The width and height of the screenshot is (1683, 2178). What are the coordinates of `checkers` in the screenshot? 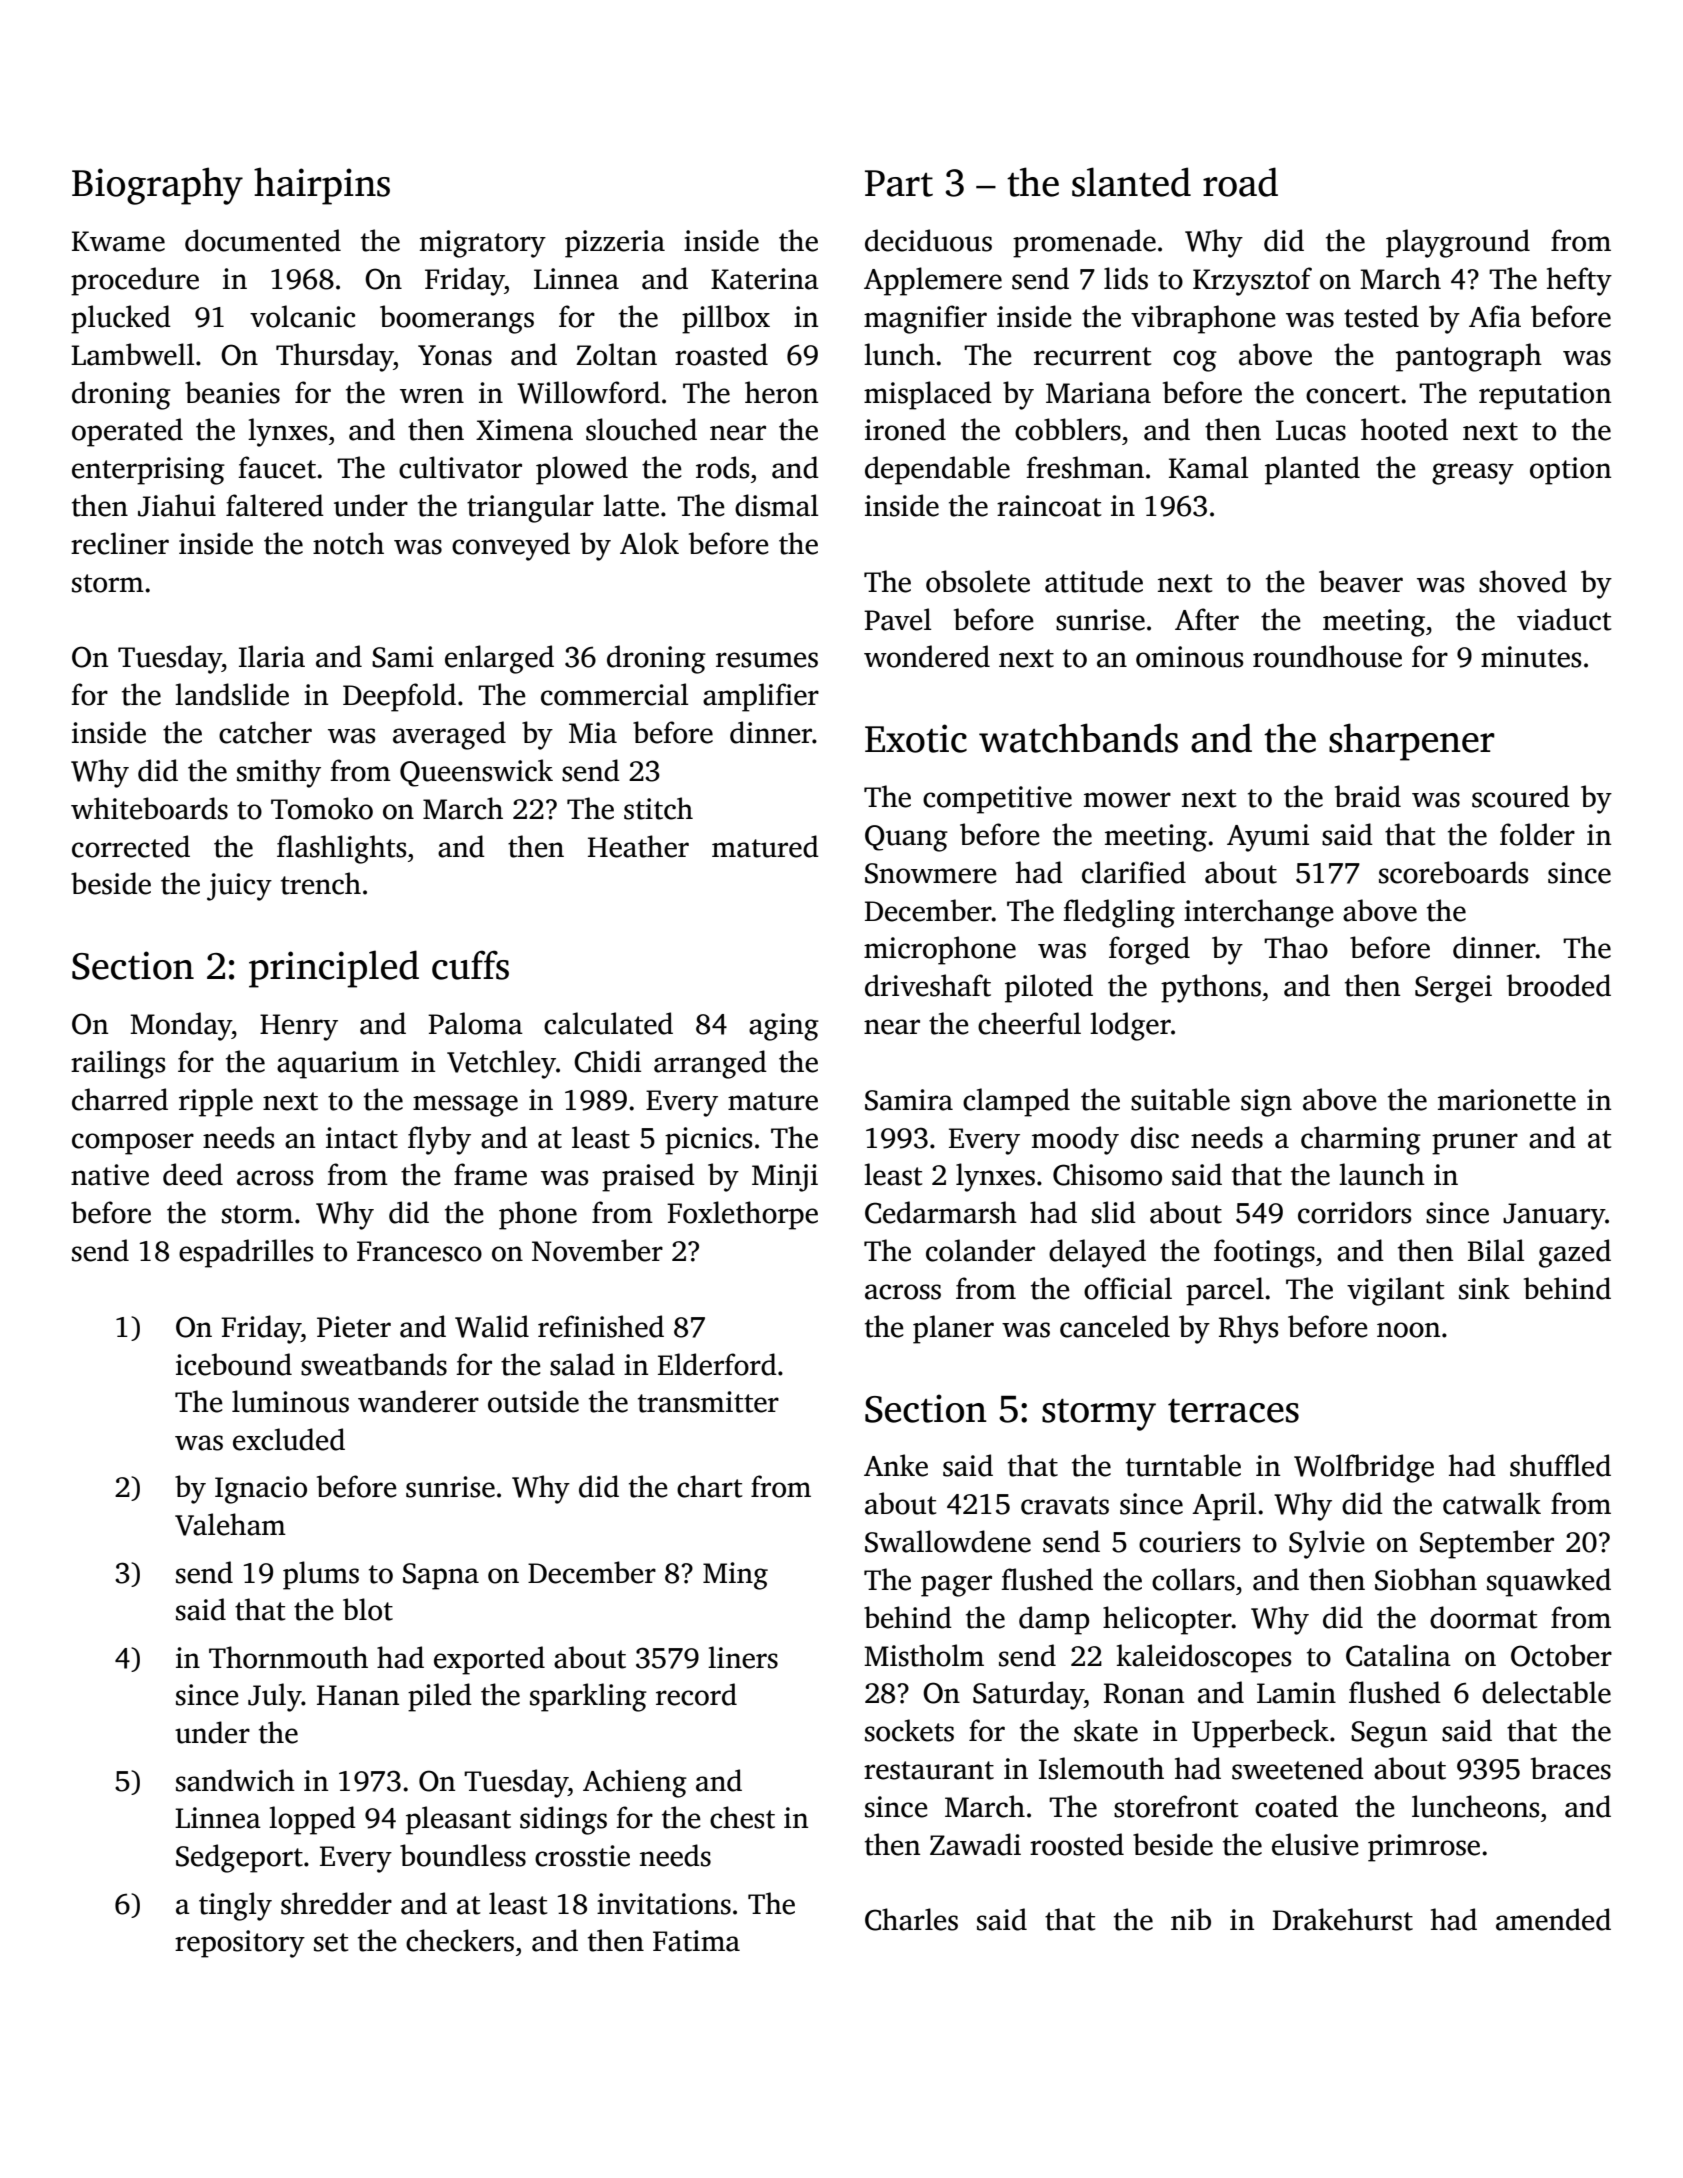 It's located at (460, 1940).
